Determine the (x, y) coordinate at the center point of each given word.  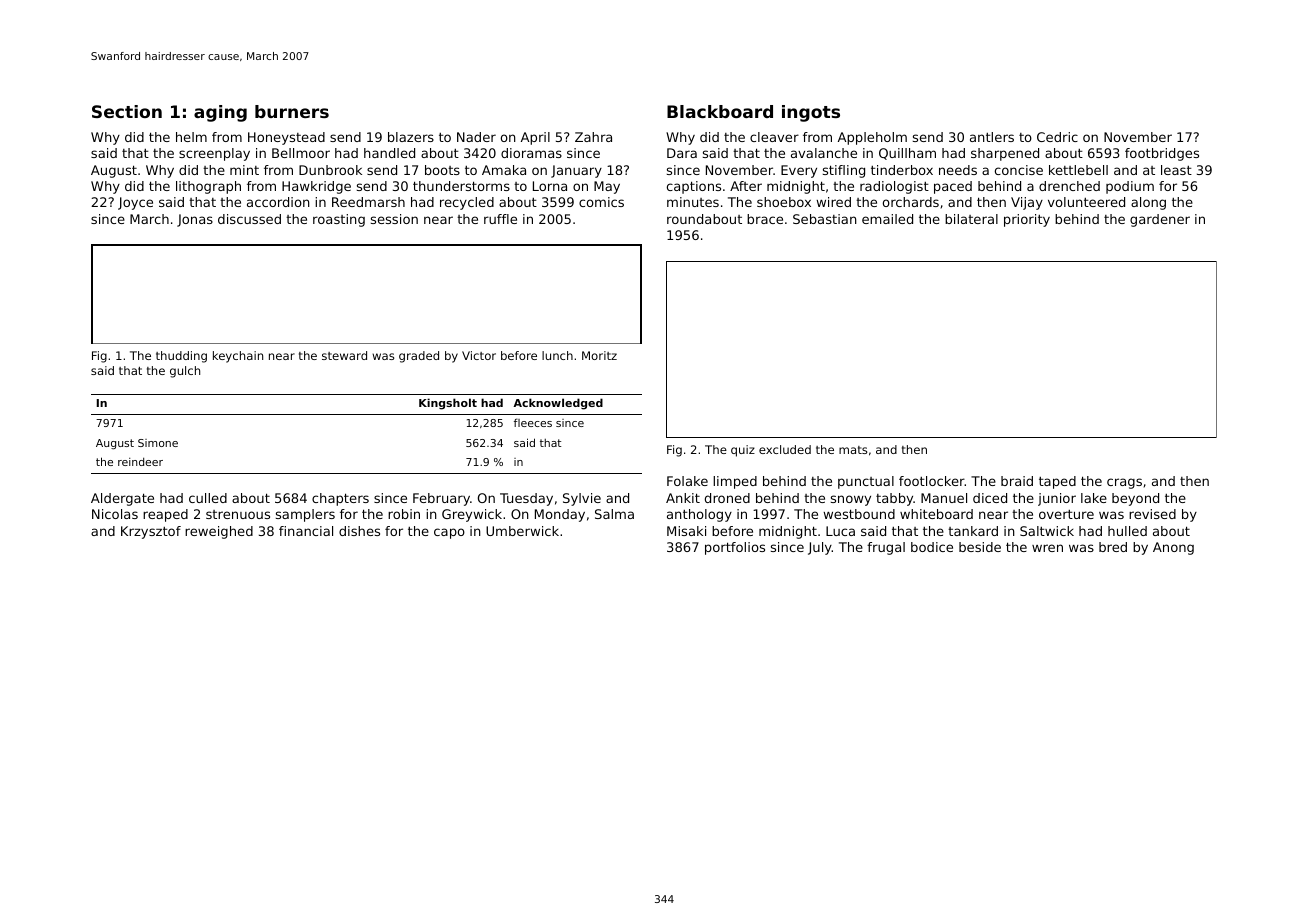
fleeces (533, 422)
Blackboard (720, 111)
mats (853, 450)
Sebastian (825, 219)
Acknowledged (558, 404)
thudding (181, 357)
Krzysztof (151, 532)
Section (127, 111)
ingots (811, 113)
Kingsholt (448, 404)
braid (1017, 481)
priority (1027, 220)
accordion (278, 202)
